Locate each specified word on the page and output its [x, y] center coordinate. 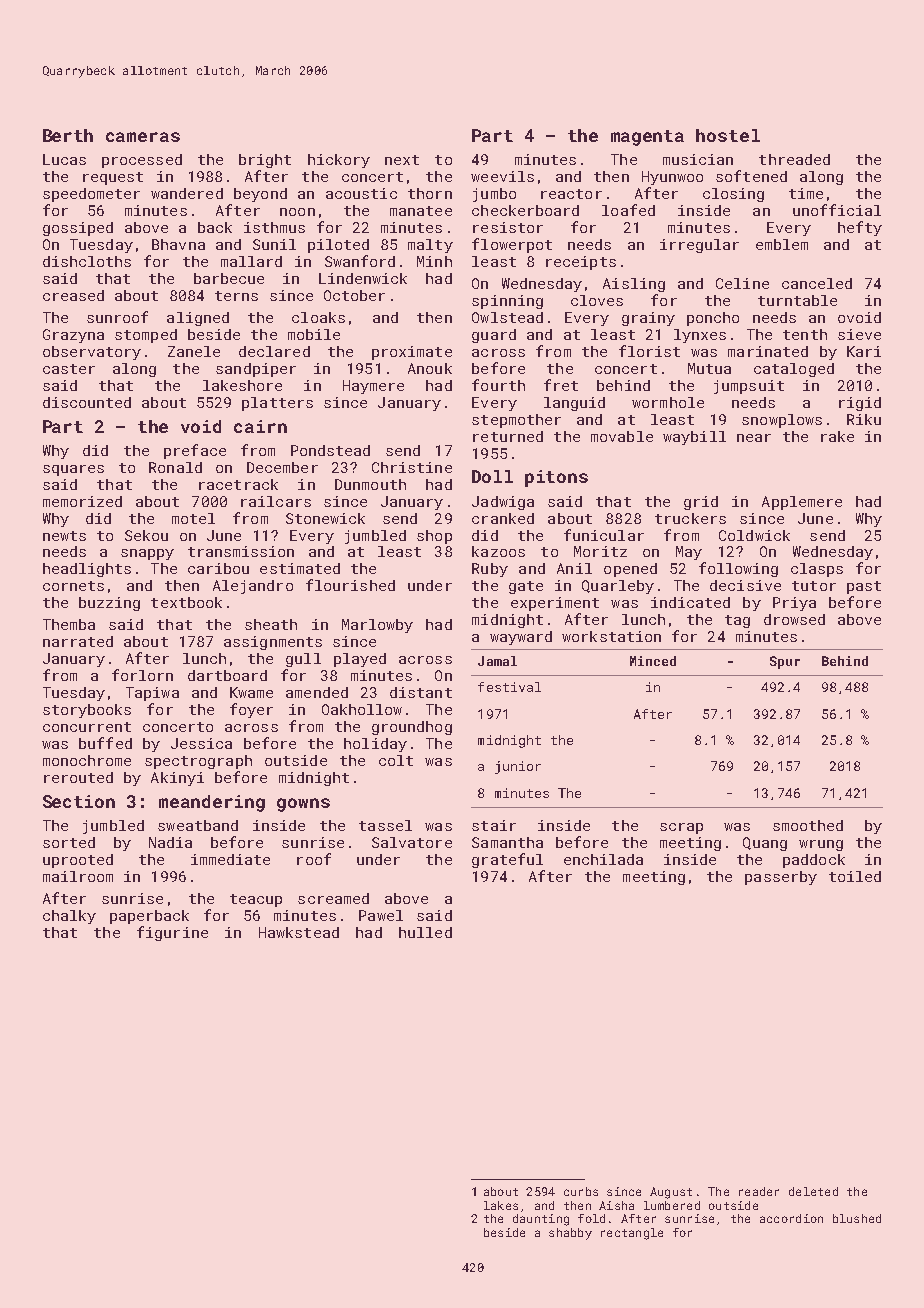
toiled [855, 876]
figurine [172, 933]
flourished [350, 585]
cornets [73, 586]
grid [701, 503]
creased [73, 295]
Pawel [381, 915]
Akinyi [177, 779]
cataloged [794, 370]
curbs [581, 1191]
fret [561, 385]
